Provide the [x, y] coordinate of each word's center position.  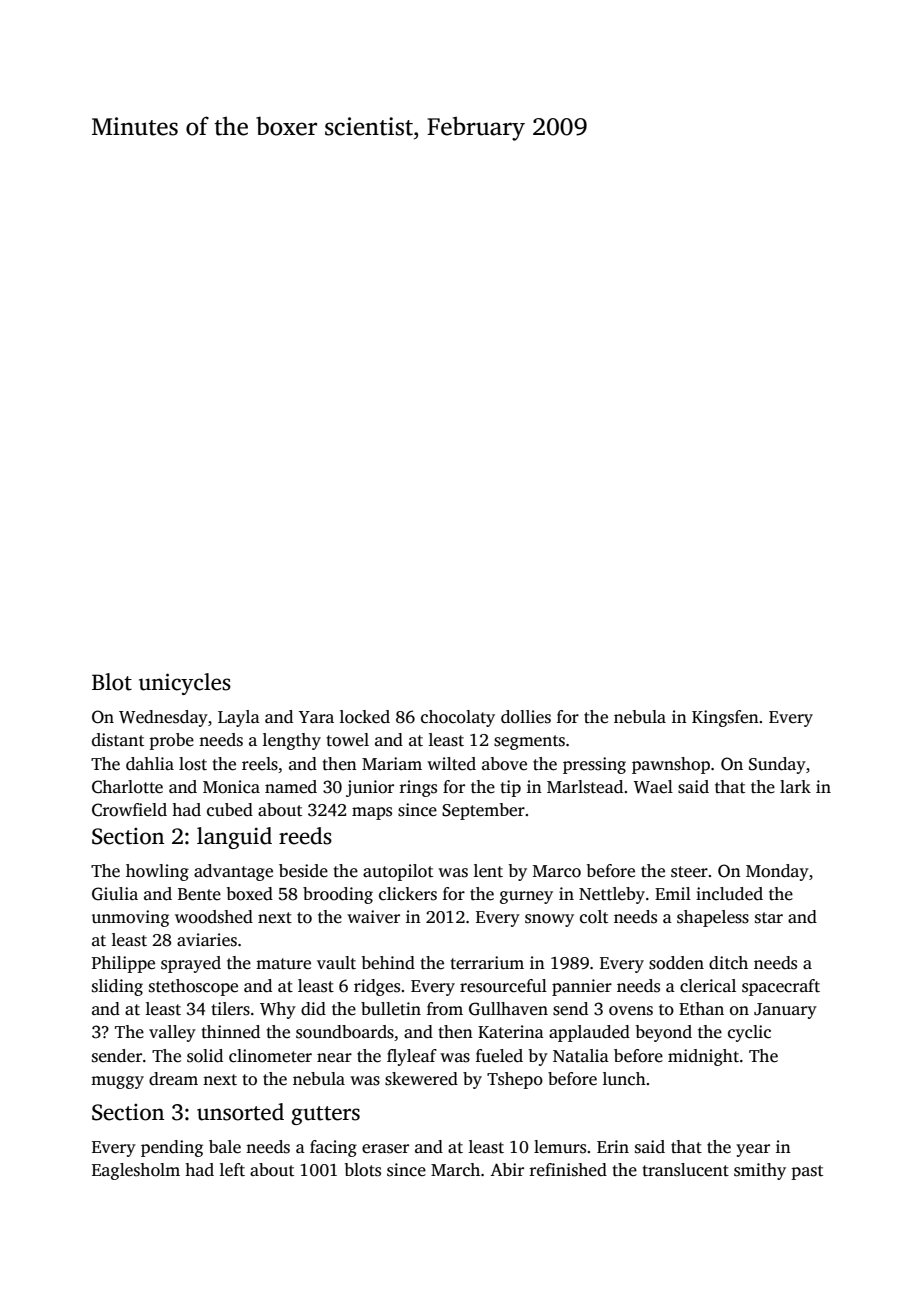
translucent [685, 1170]
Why [278, 1010]
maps [372, 813]
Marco [557, 871]
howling [157, 872]
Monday [777, 872]
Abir [507, 1169]
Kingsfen [725, 718]
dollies [526, 717]
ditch [728, 963]
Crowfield [129, 810]
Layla [239, 718]
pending [172, 1148]
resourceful [503, 986]
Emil [673, 893]
